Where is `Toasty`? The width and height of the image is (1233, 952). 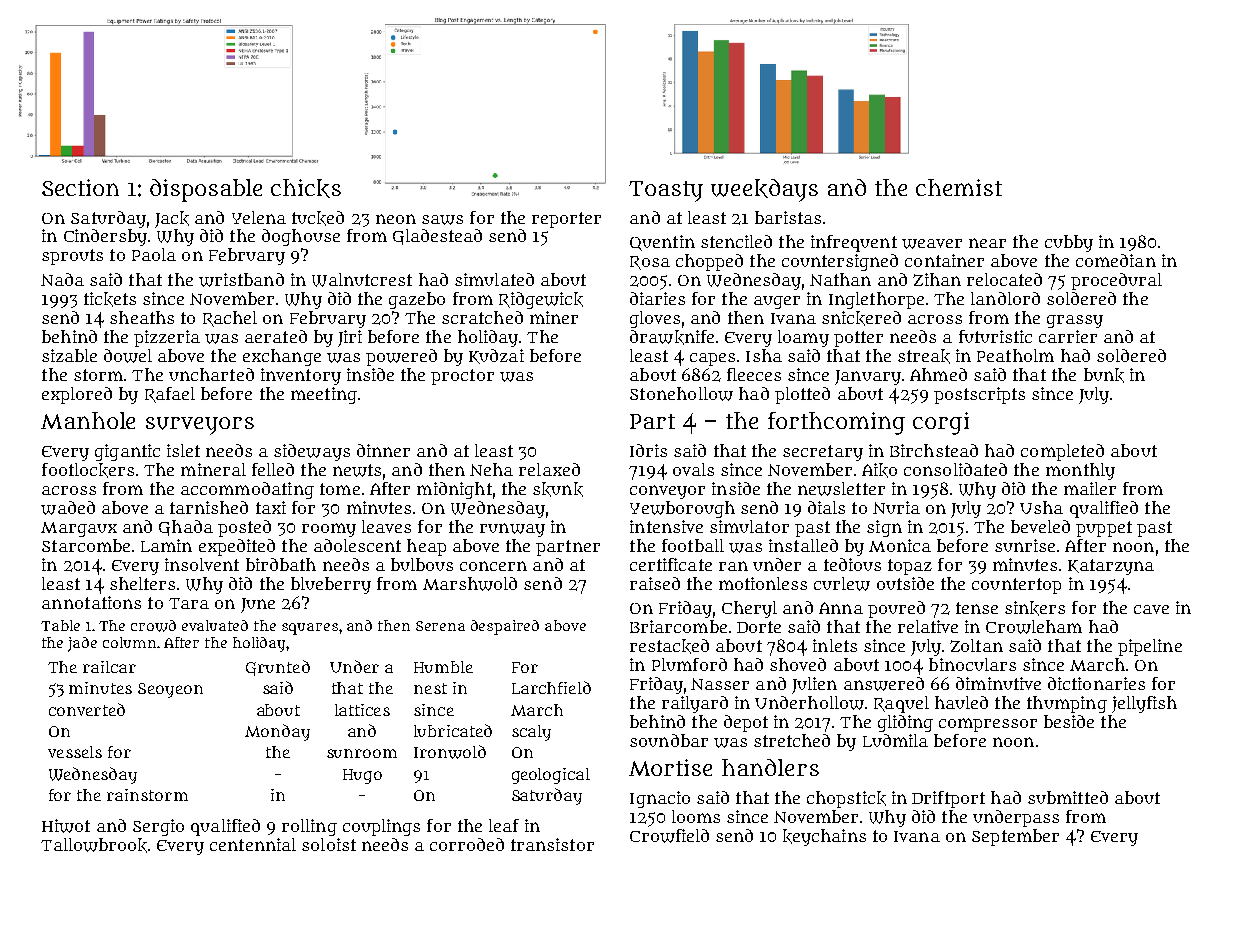 Toasty is located at coordinates (666, 191).
